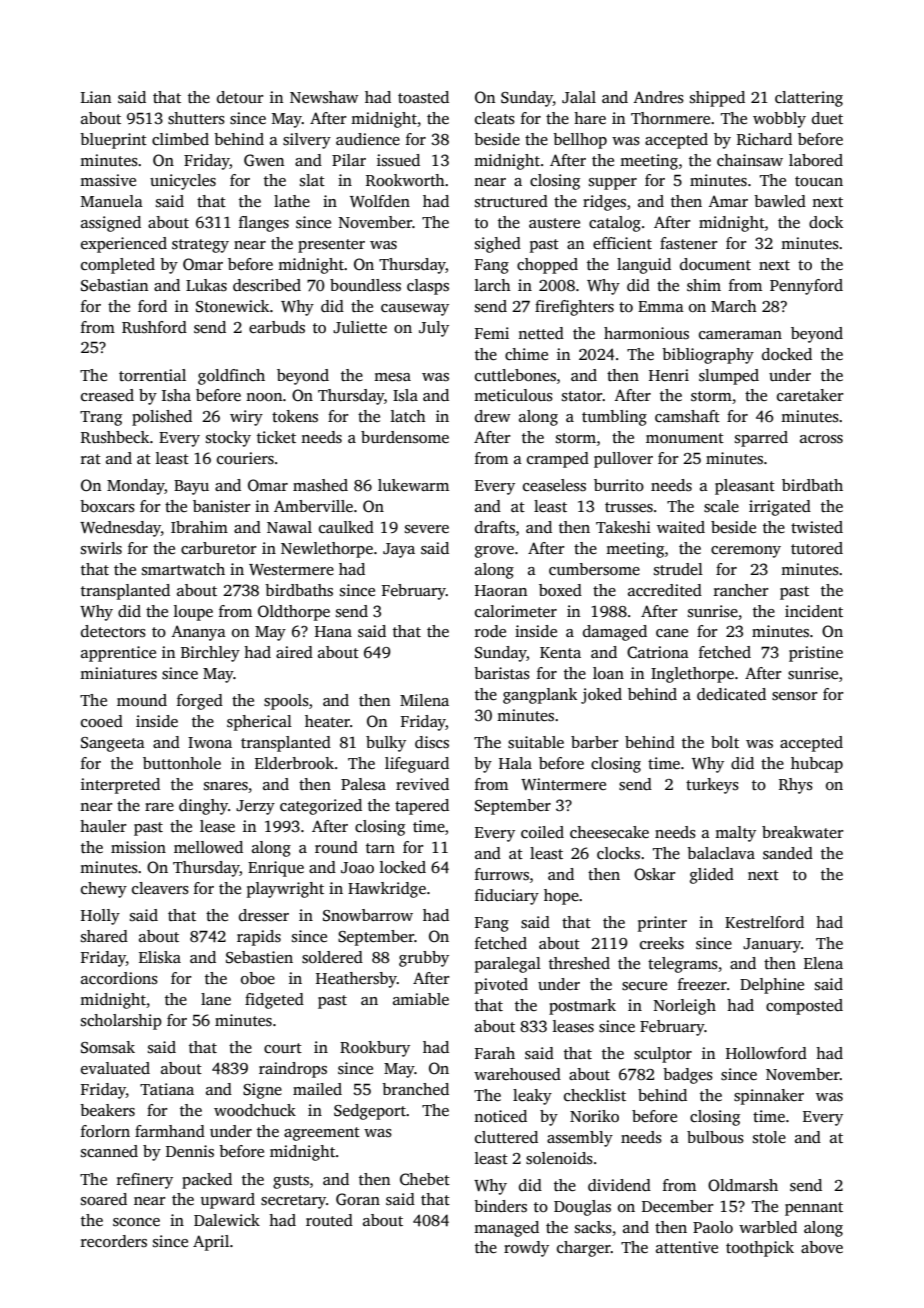 This document has width=924, height=1308. Describe the element at coordinates (734, 306) in the document. I see `March` at that location.
